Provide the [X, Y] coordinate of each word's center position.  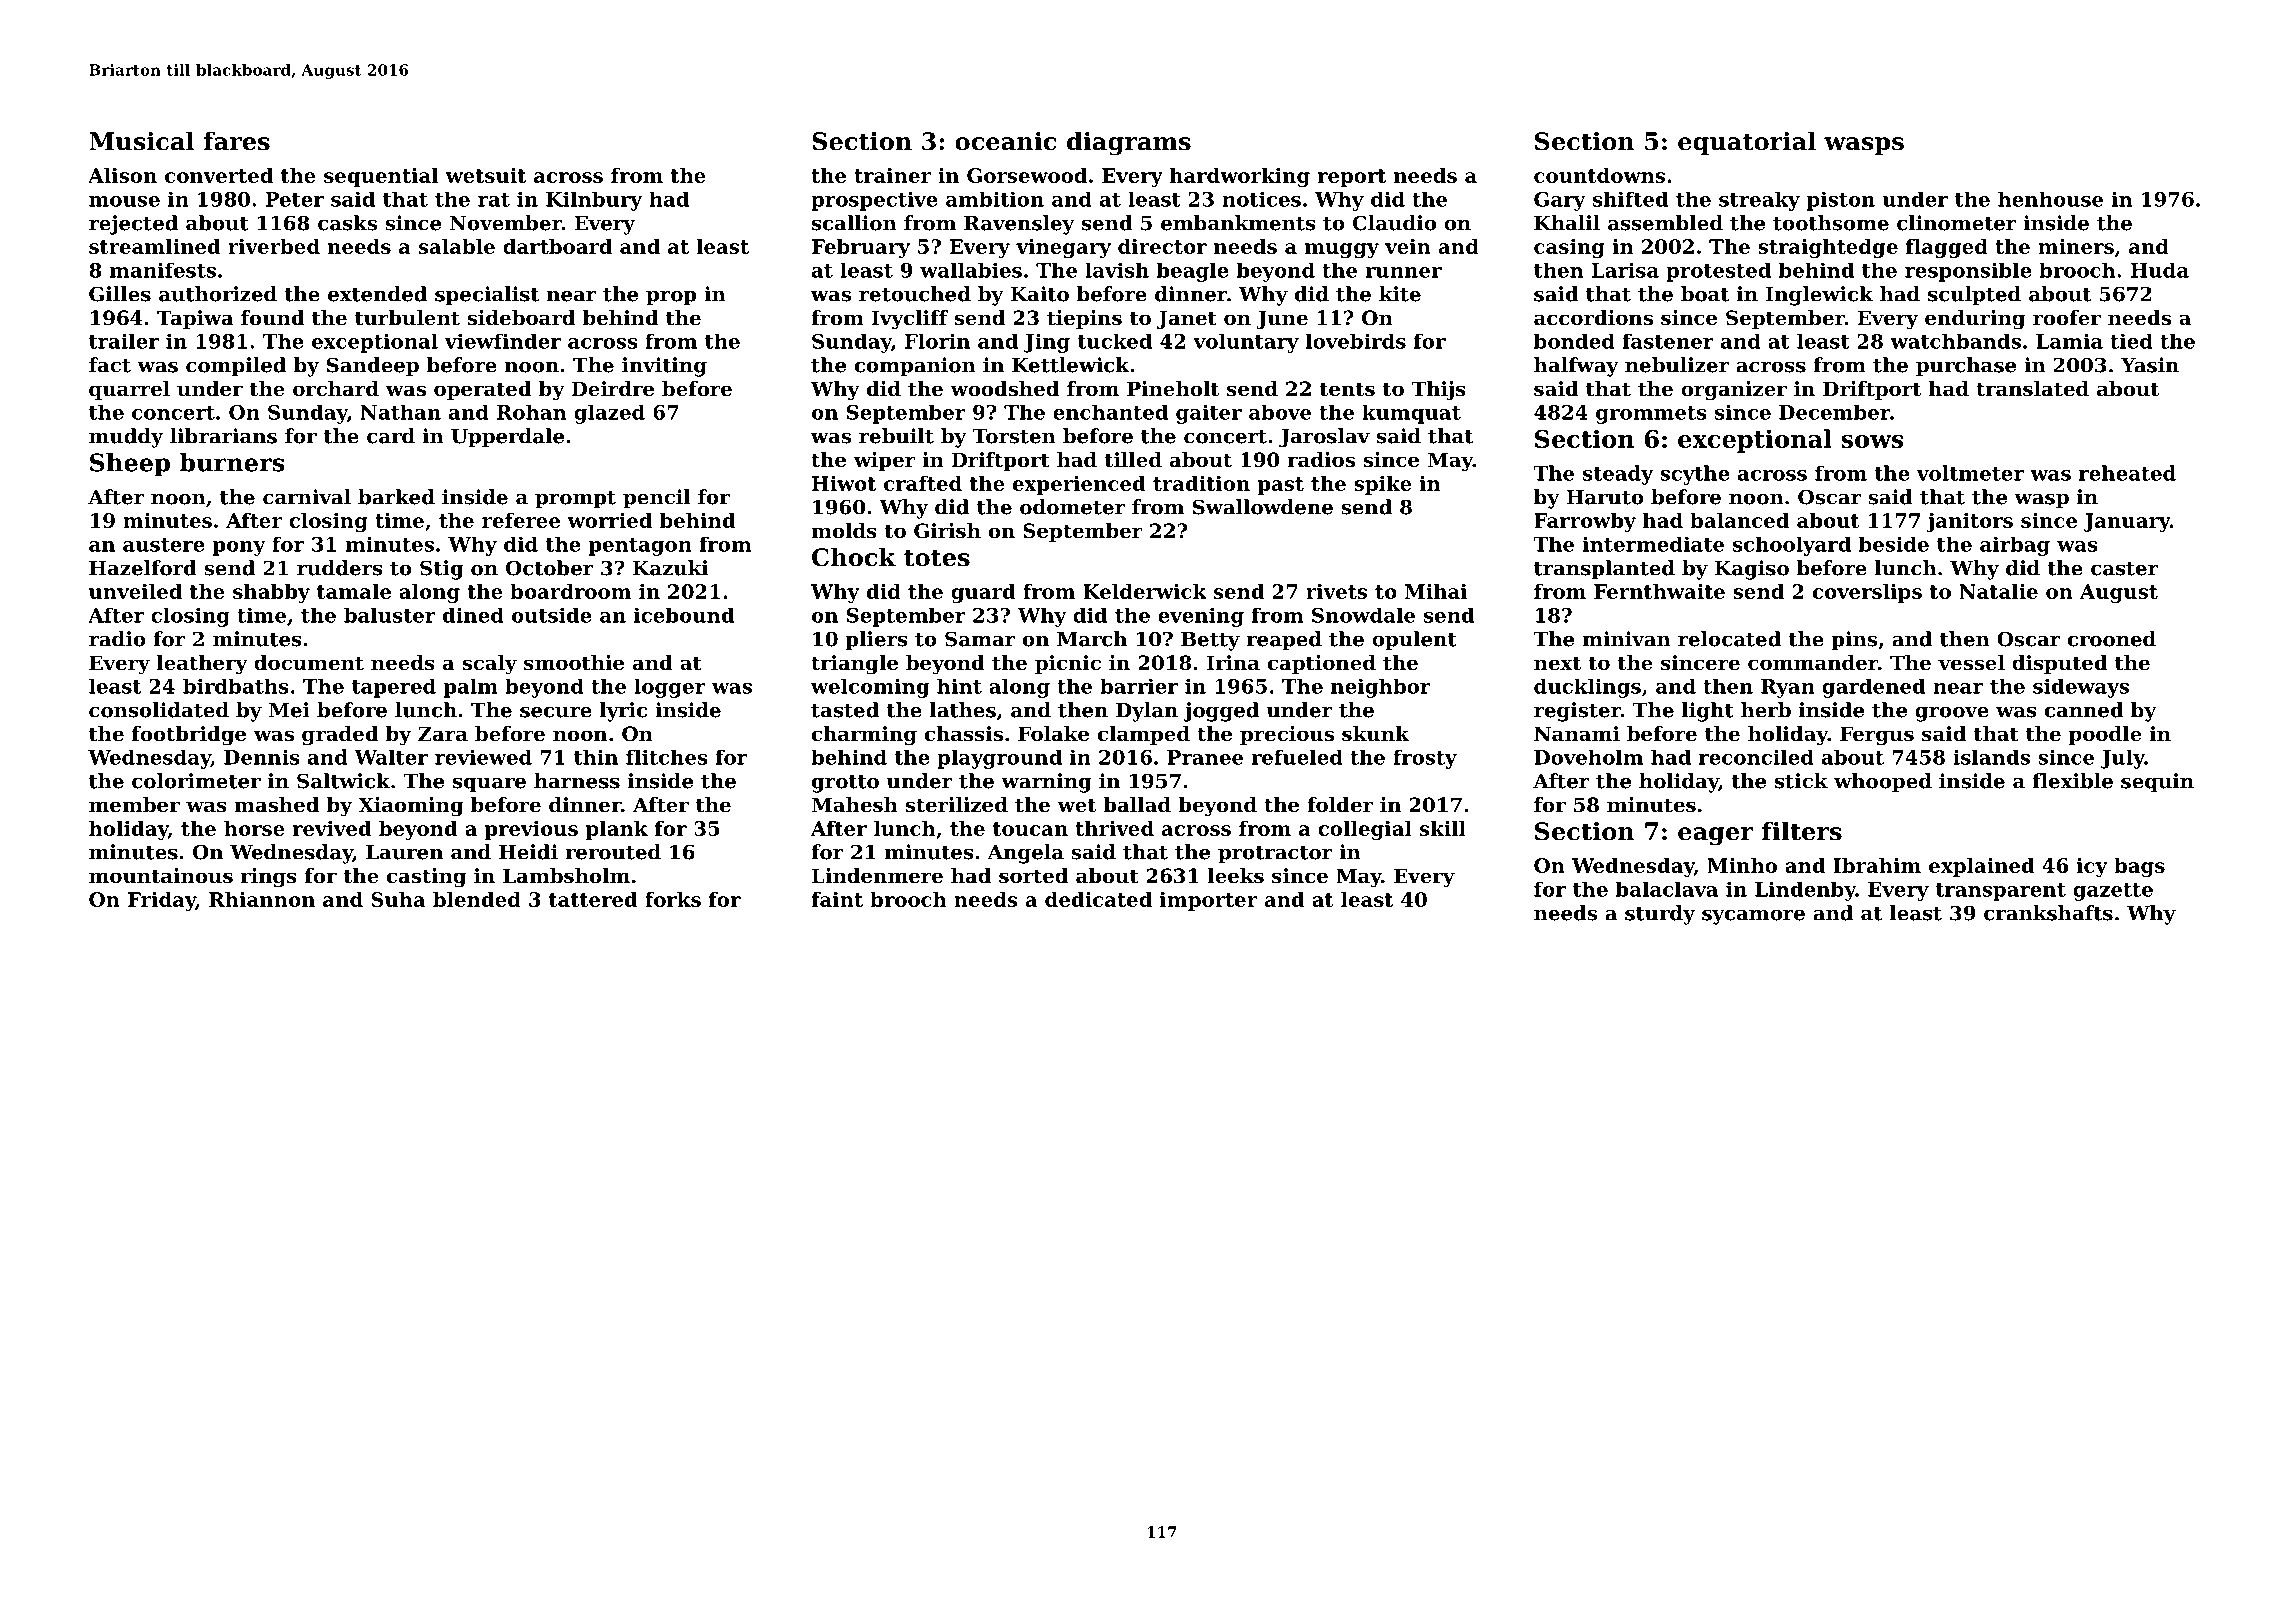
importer [1209, 901]
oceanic [1005, 141]
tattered [593, 899]
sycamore [1753, 917]
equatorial [1747, 143]
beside [1894, 544]
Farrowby [1585, 522]
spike [1383, 485]
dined [473, 615]
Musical [141, 141]
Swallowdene [1263, 507]
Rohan [532, 412]
